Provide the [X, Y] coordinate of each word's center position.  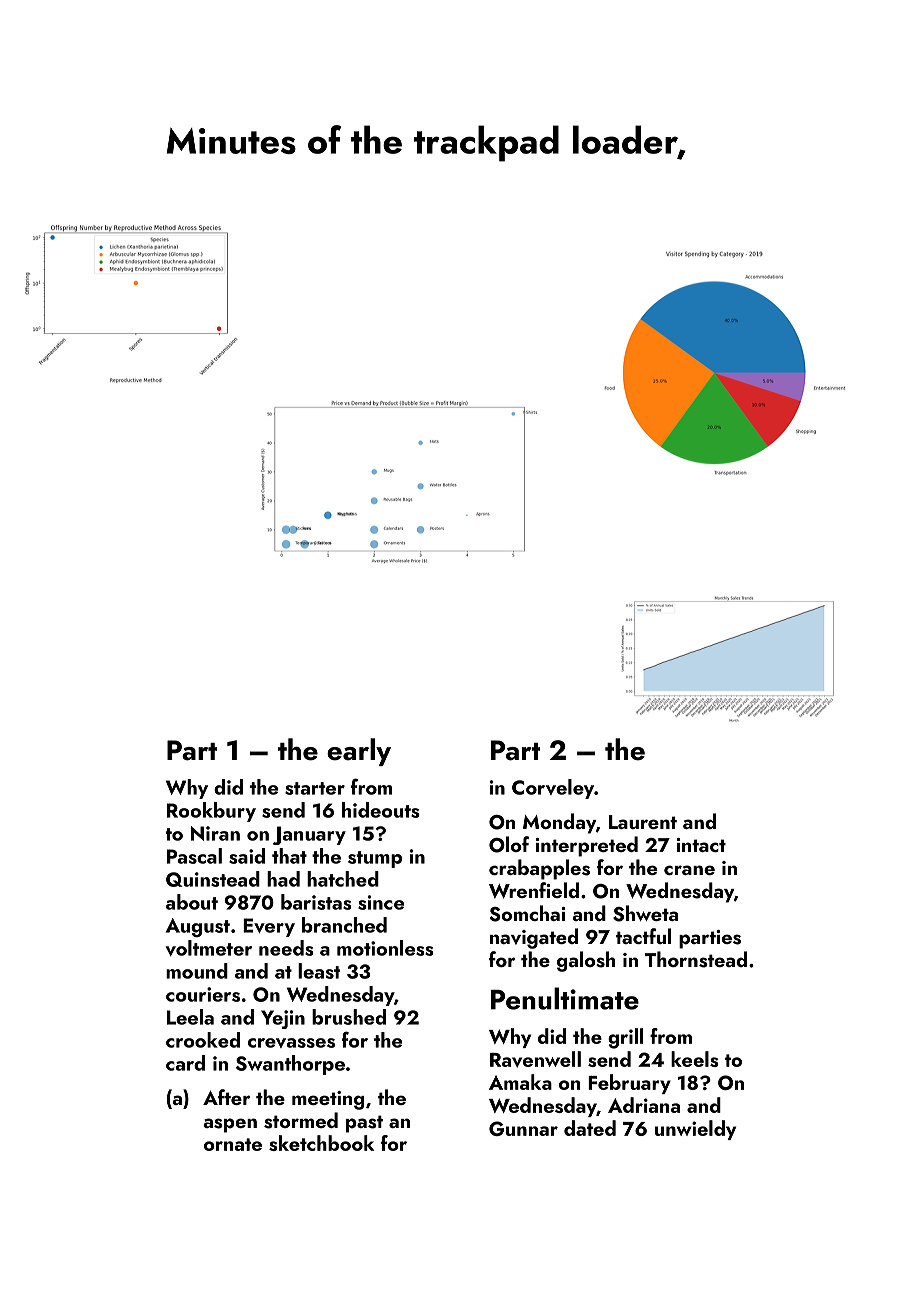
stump [375, 859]
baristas [316, 902]
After [226, 1097]
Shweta [645, 913]
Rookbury [211, 812]
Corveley [553, 789]
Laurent [643, 822]
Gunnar [523, 1128]
